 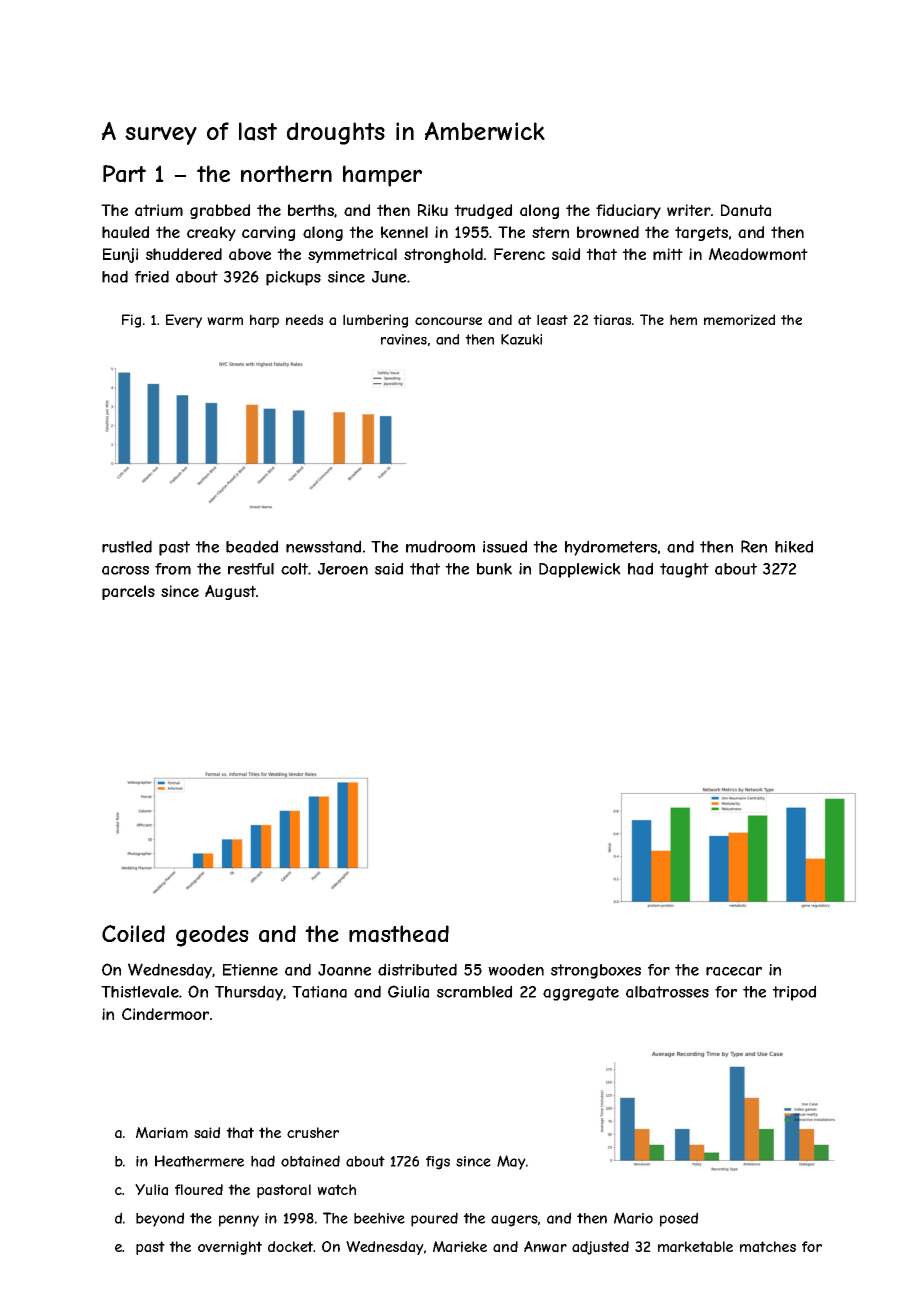 What do you see at coordinates (225, 321) in the screenshot?
I see `warm` at bounding box center [225, 321].
